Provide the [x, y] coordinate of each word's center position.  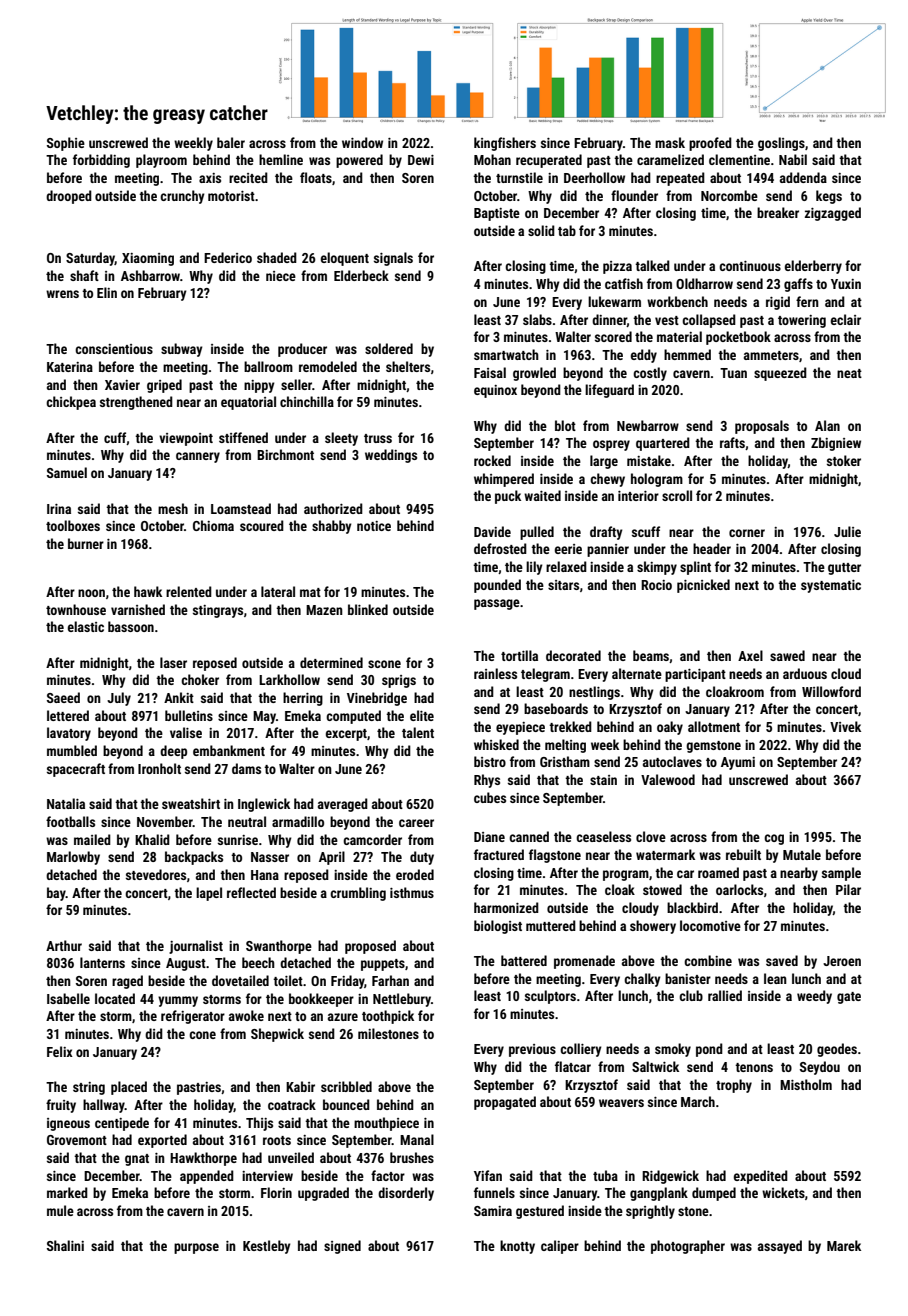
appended [207, 1177]
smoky [673, 1050]
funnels [494, 1192]
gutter [844, 569]
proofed [710, 144]
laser [173, 662]
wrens [62, 294]
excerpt [346, 735]
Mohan [492, 159]
